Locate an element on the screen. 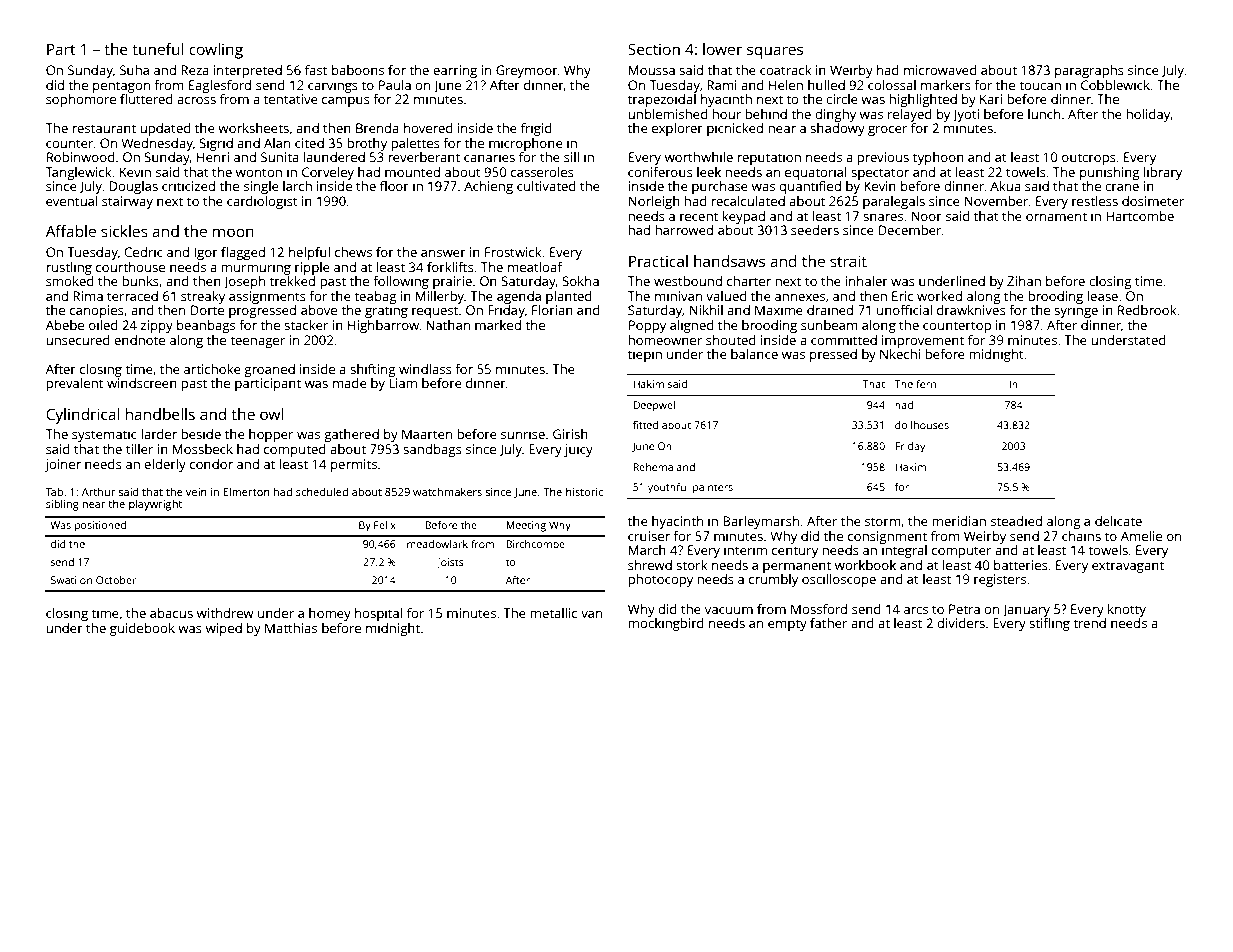 The image size is (1233, 952). canaries is located at coordinates (489, 157).
